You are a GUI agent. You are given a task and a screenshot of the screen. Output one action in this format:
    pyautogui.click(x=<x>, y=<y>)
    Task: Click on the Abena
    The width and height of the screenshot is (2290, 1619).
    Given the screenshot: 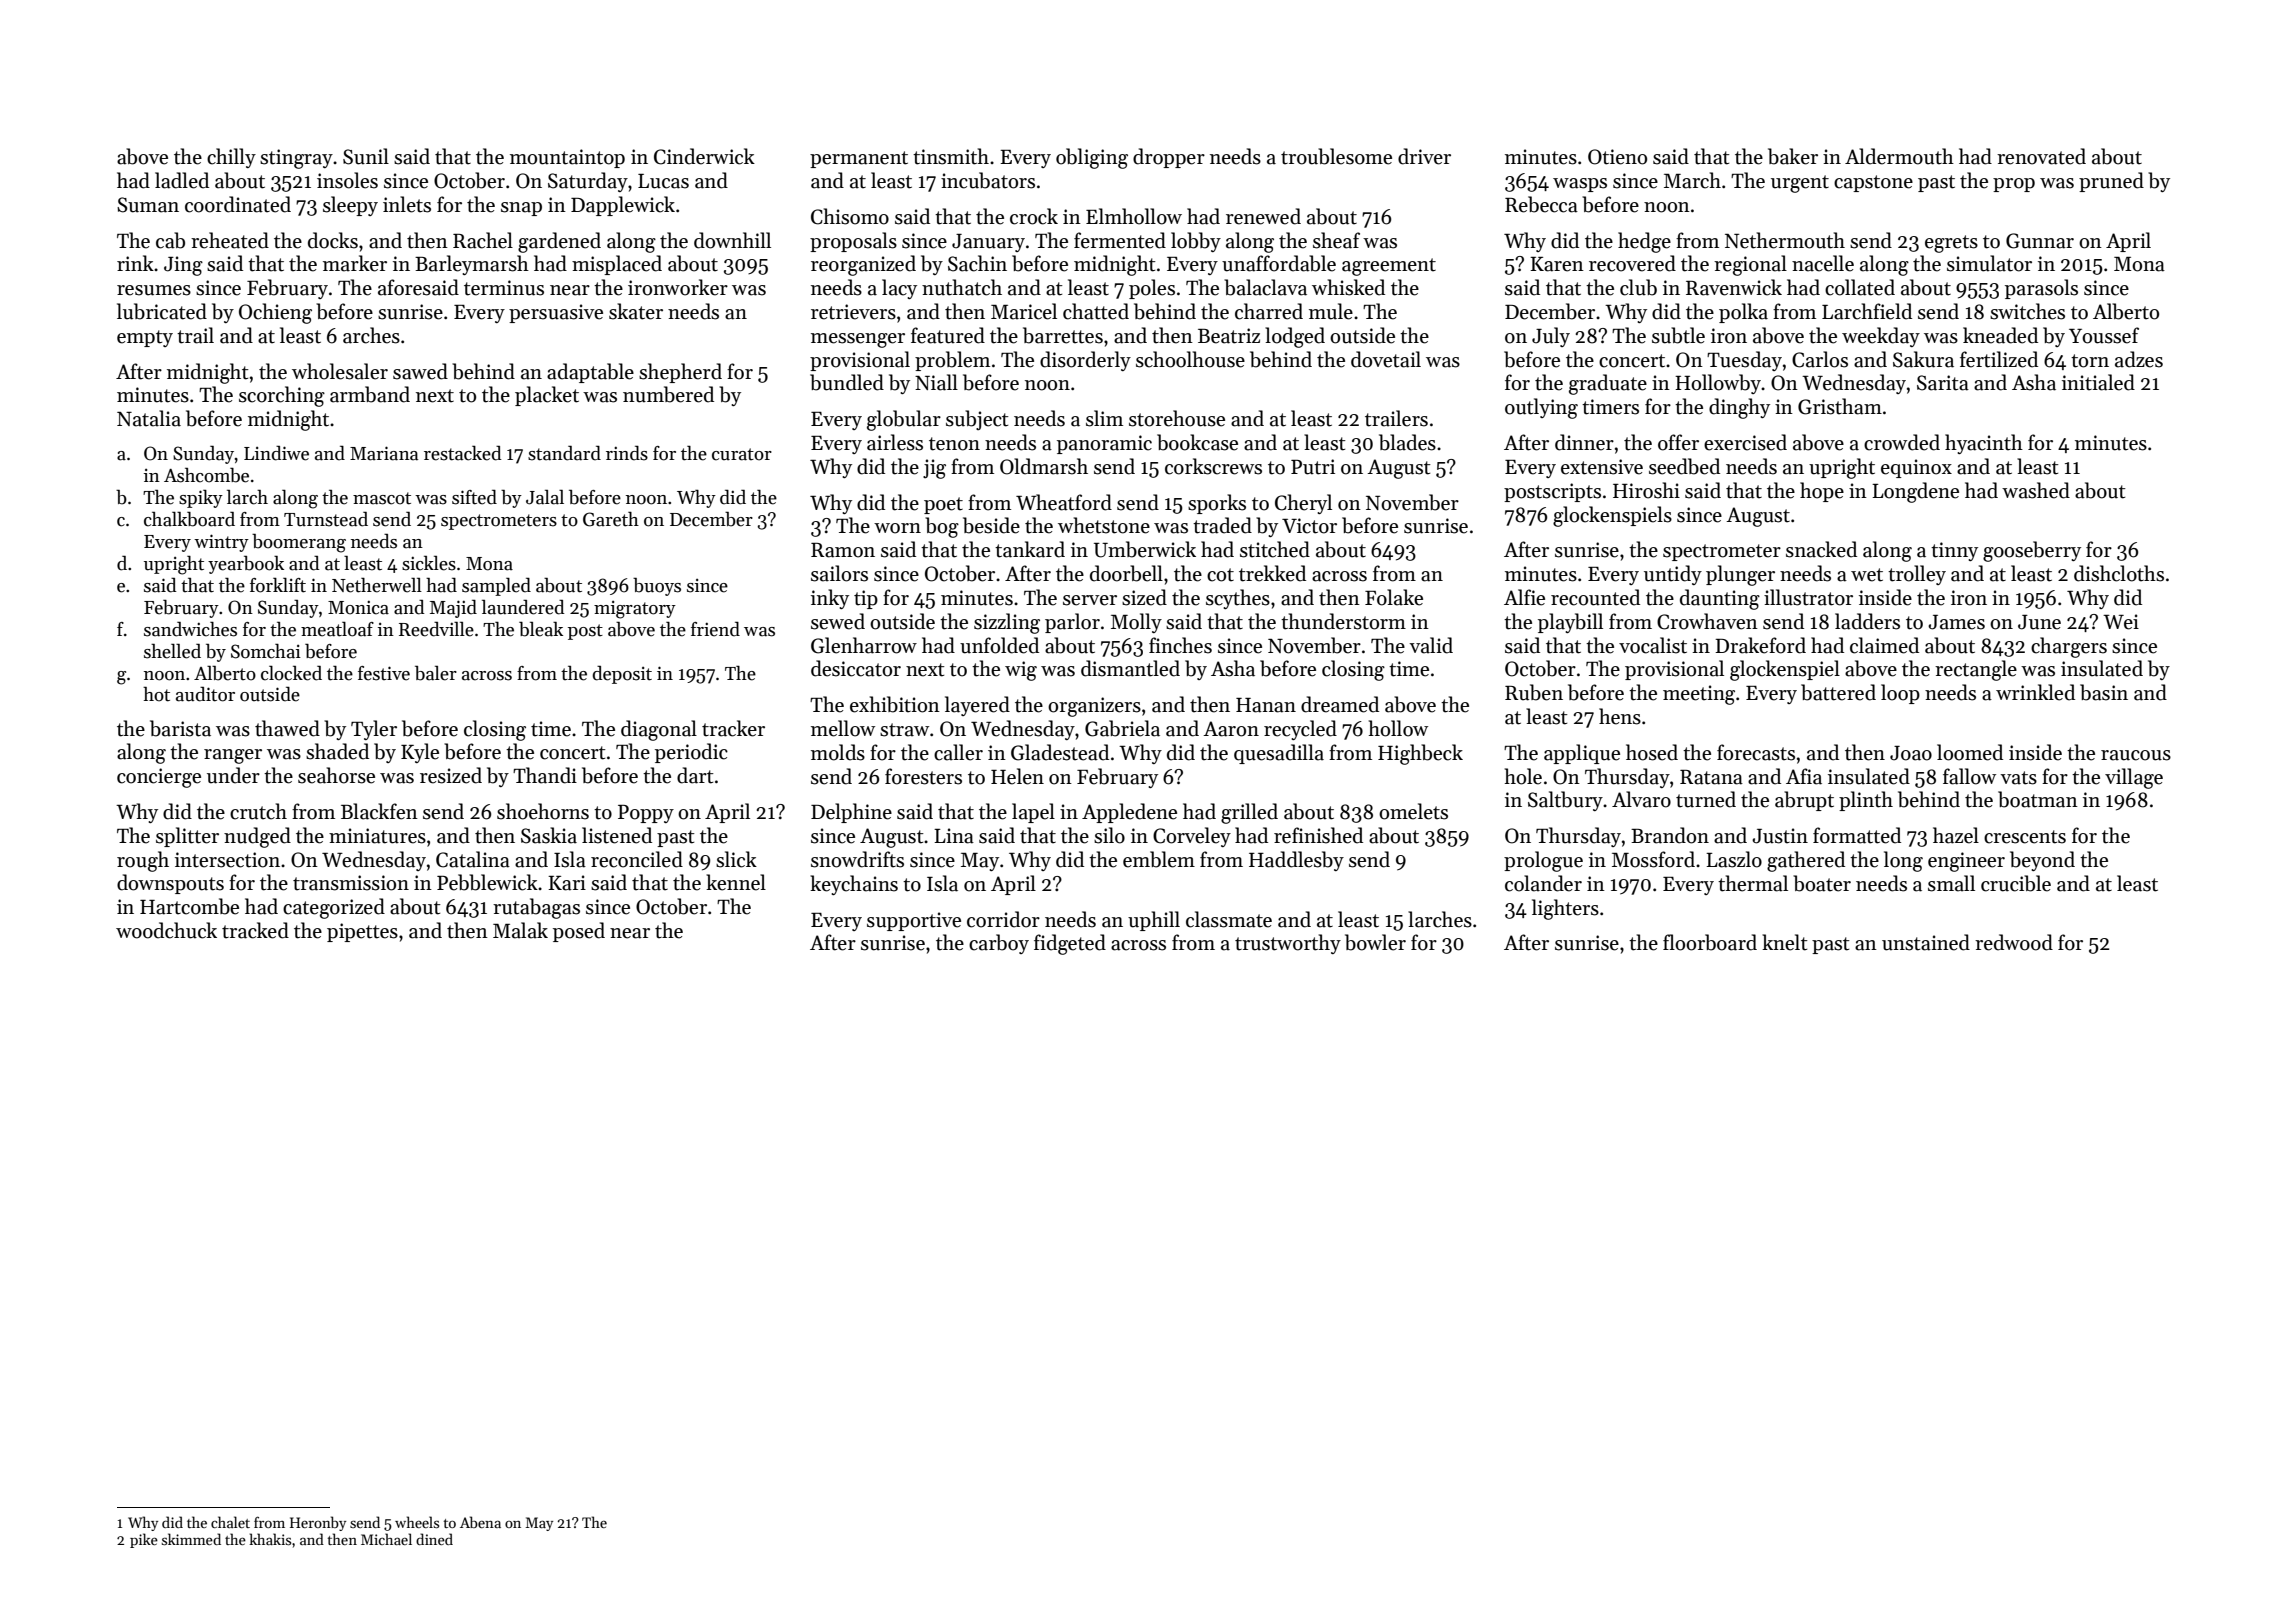 What is the action you would take?
    pyautogui.click(x=480, y=1522)
